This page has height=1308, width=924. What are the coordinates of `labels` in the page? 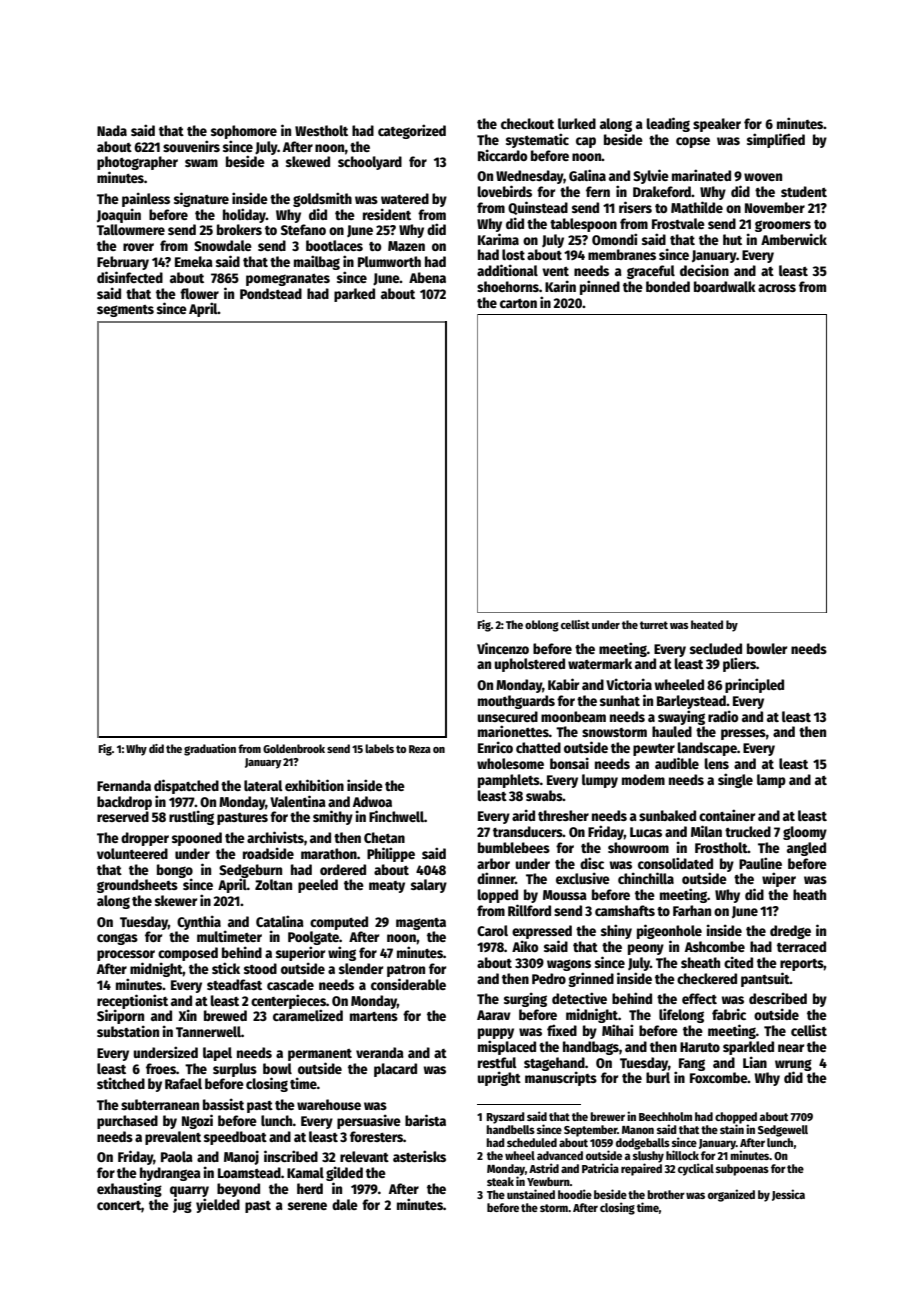 It's located at (379, 748).
